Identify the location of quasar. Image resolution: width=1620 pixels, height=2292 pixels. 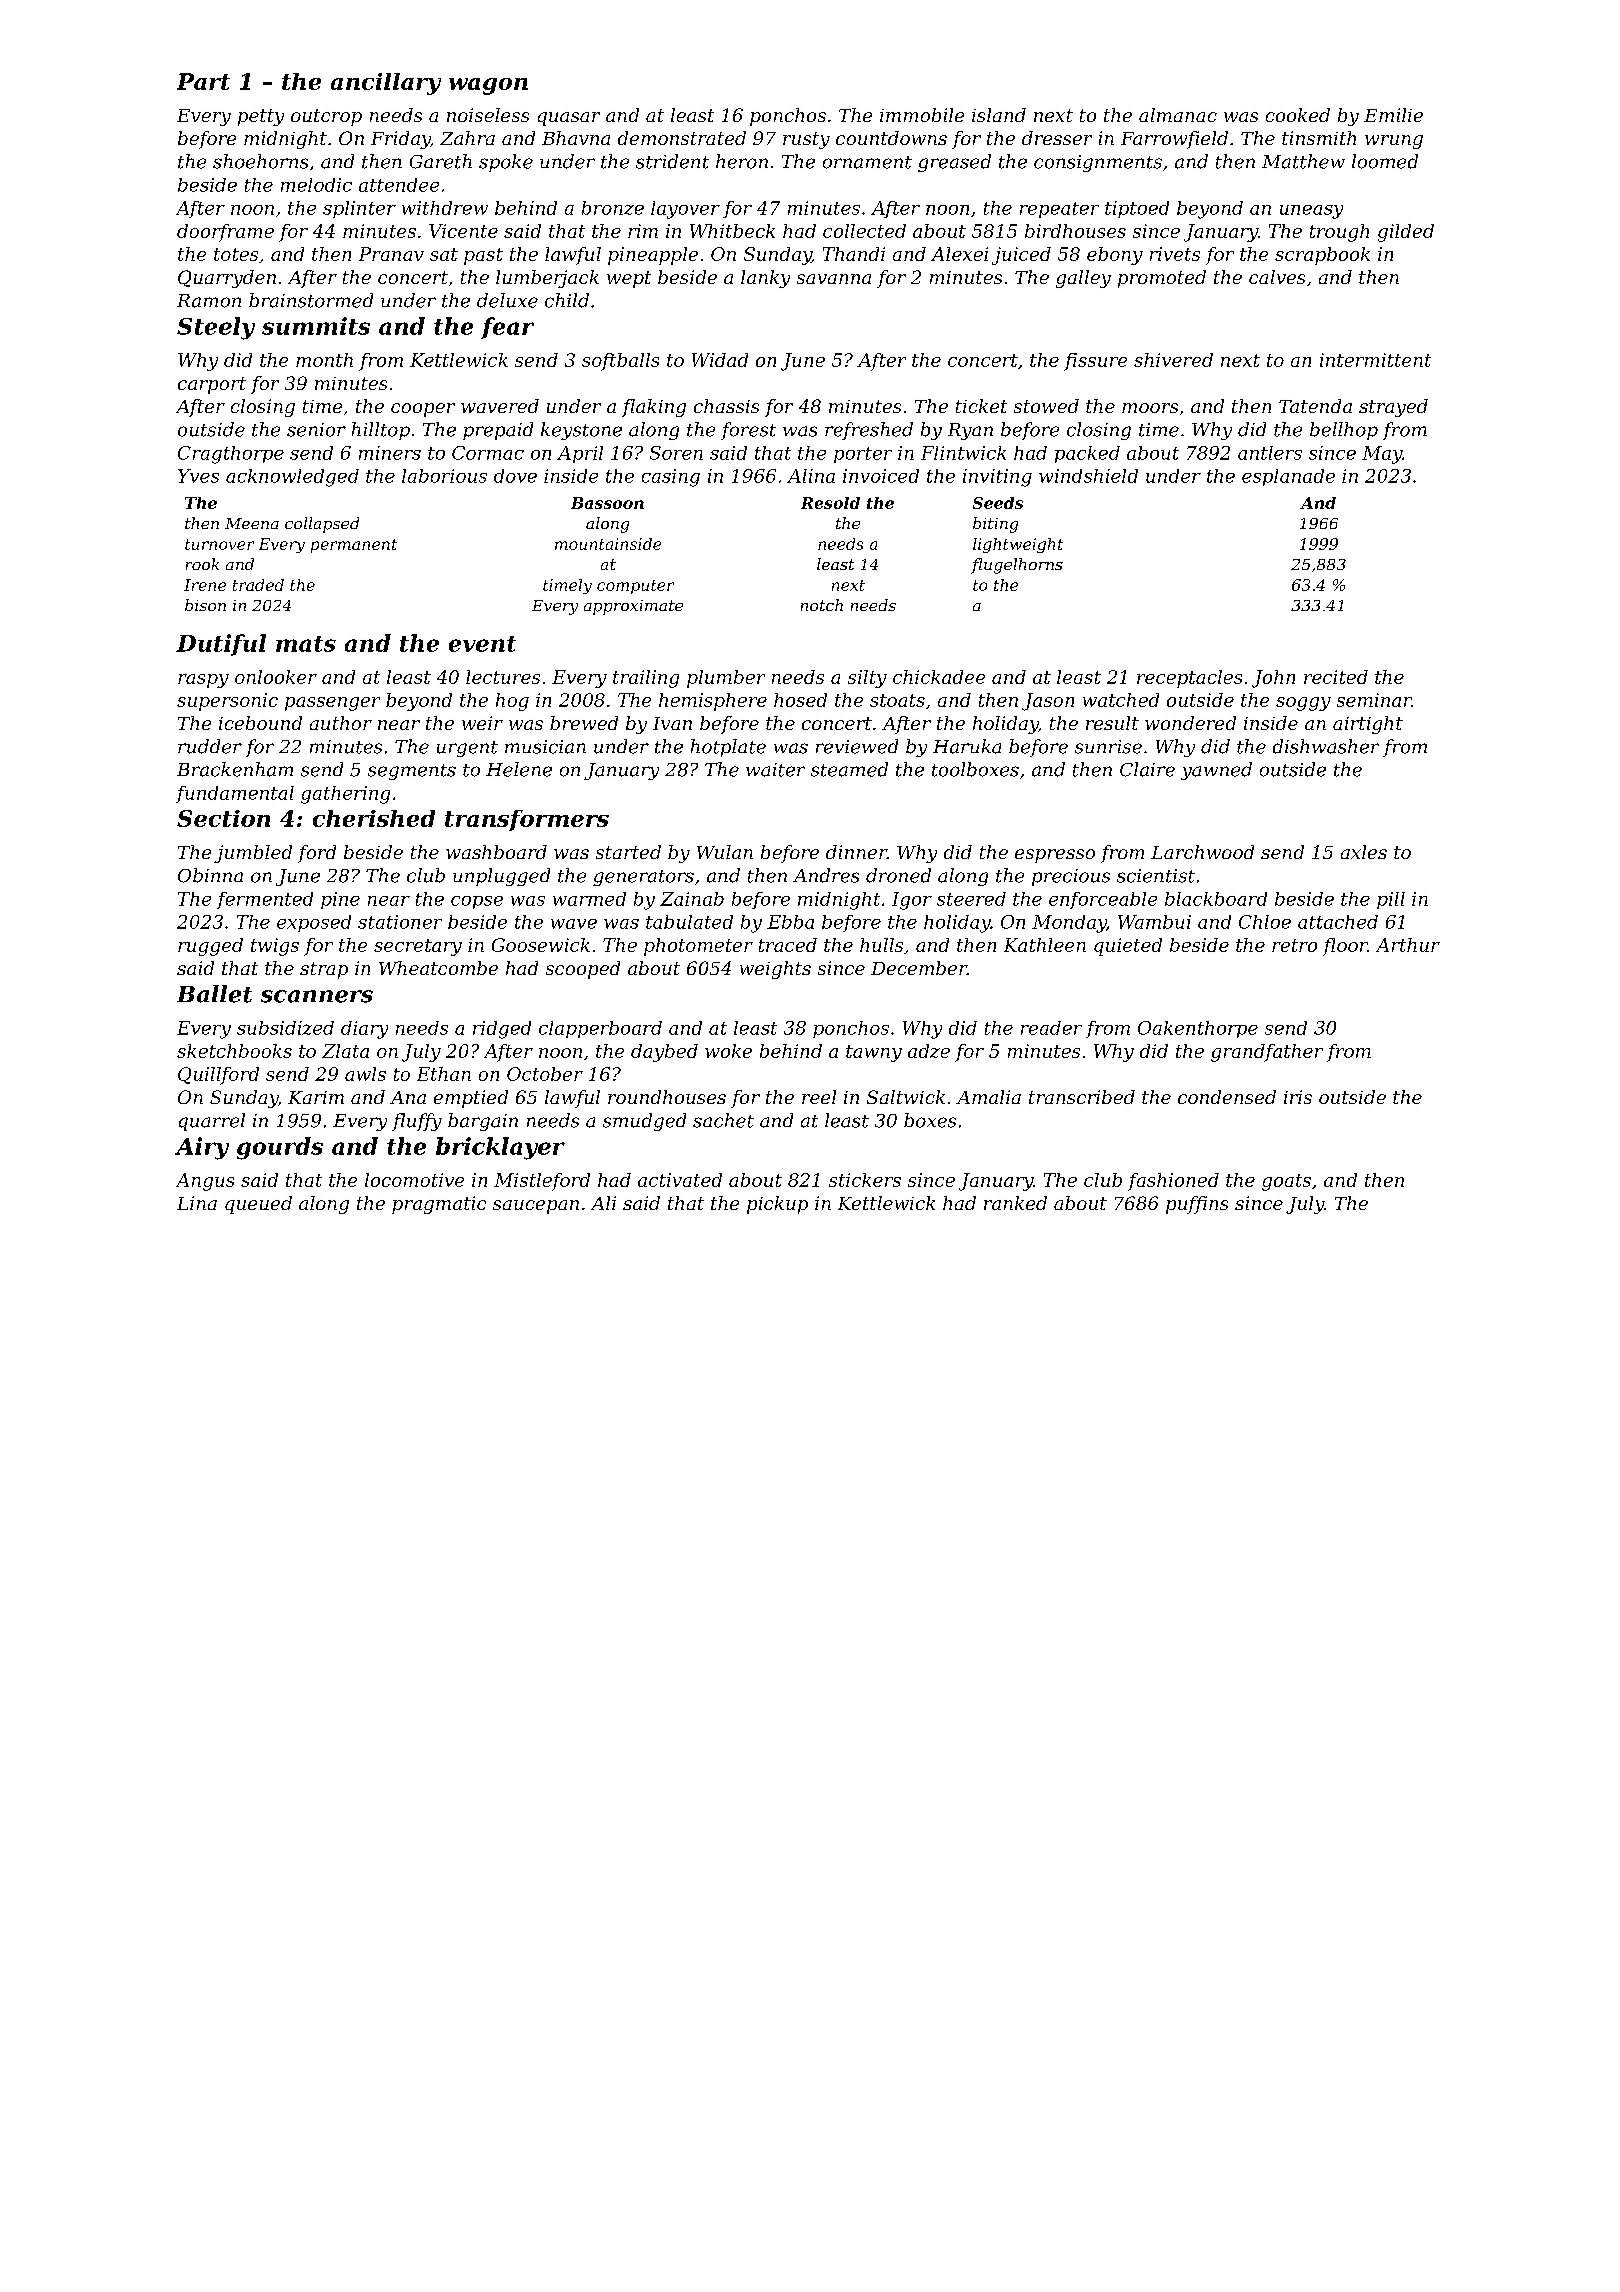
(569, 119).
